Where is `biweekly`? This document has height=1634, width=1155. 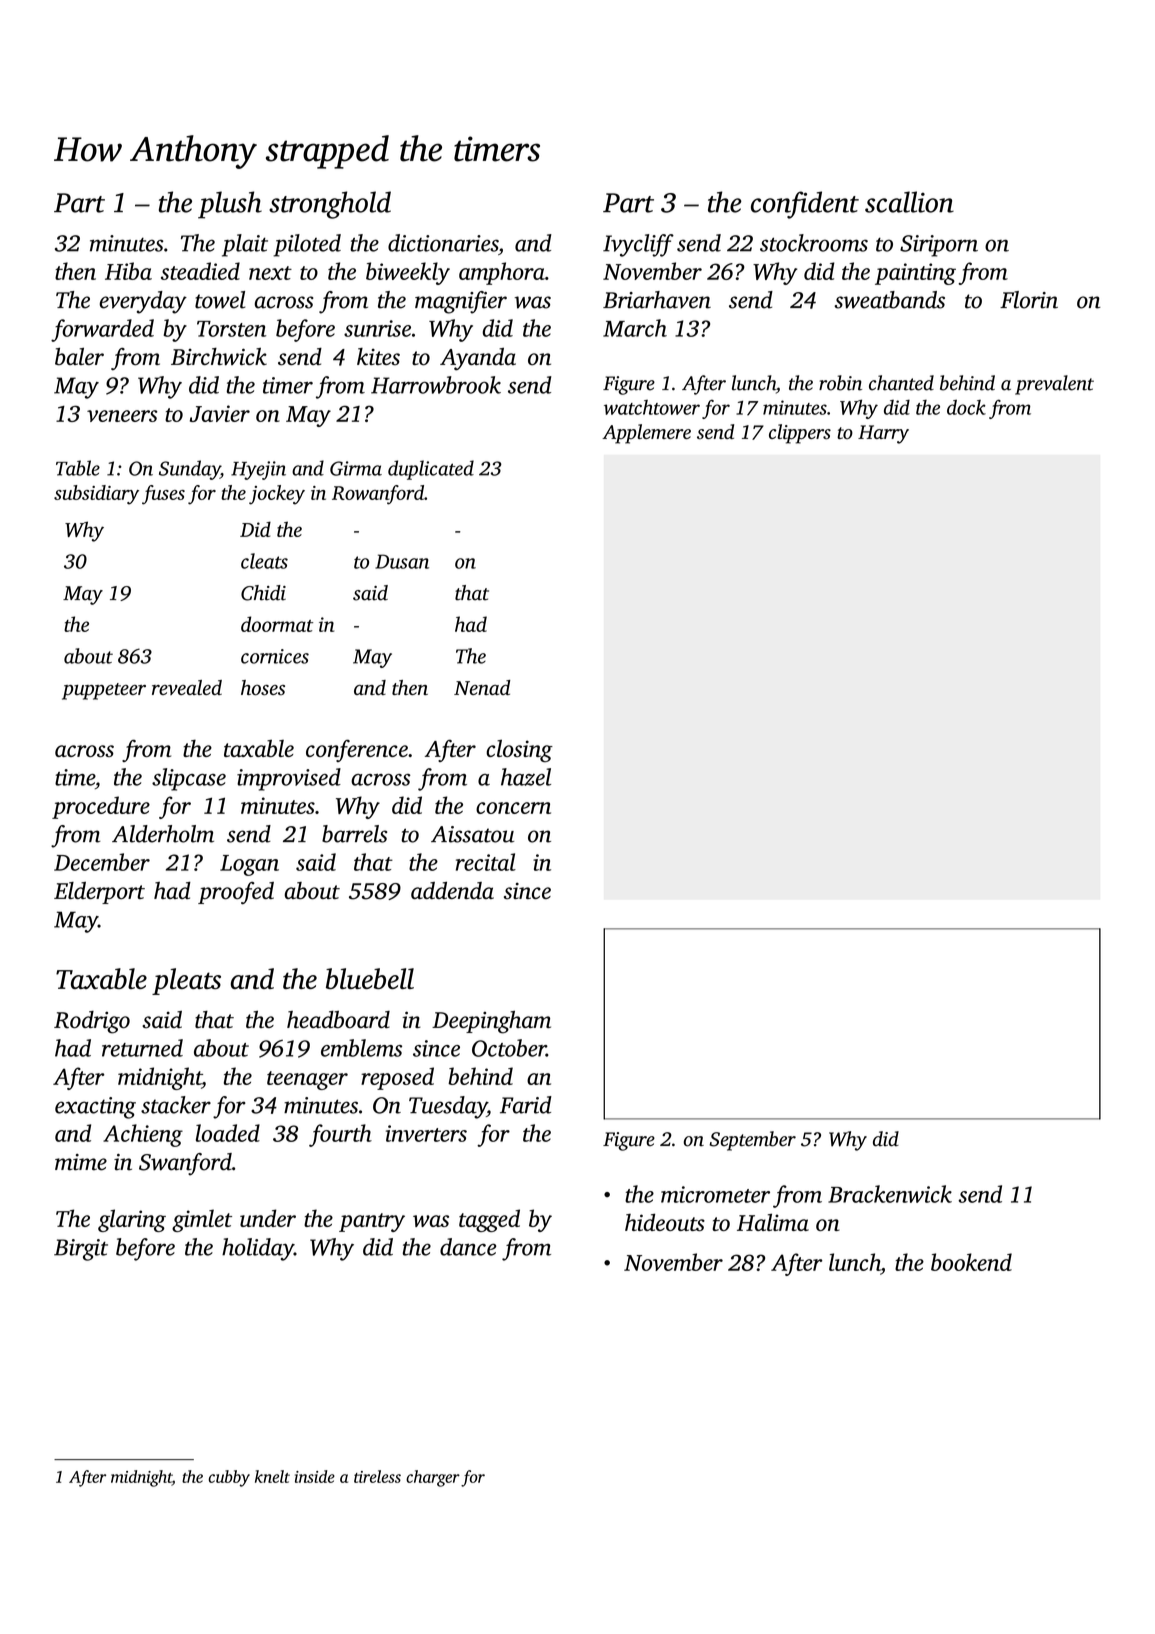 biweekly is located at coordinates (408, 273).
